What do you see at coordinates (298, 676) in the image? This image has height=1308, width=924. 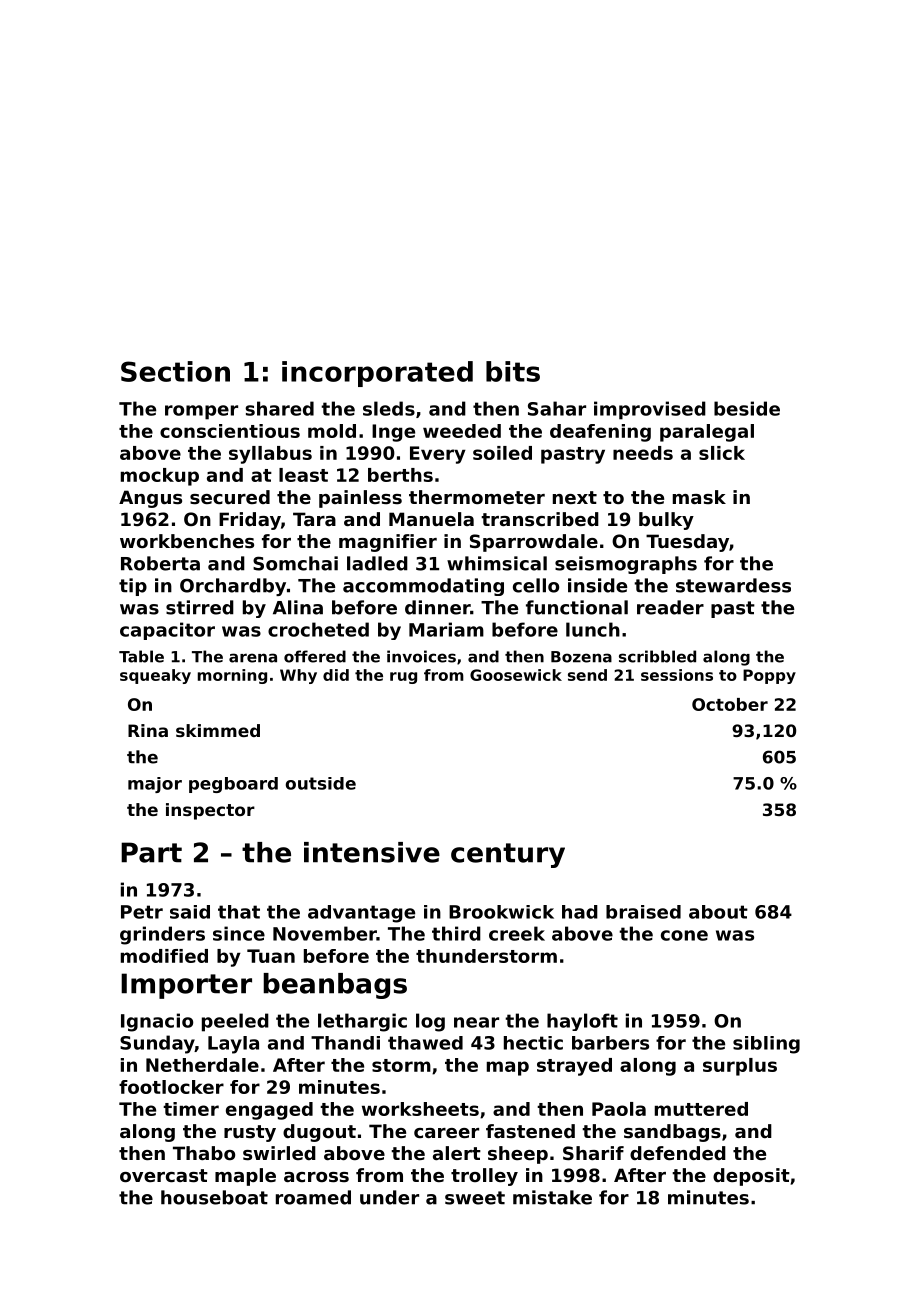 I see `Why` at bounding box center [298, 676].
